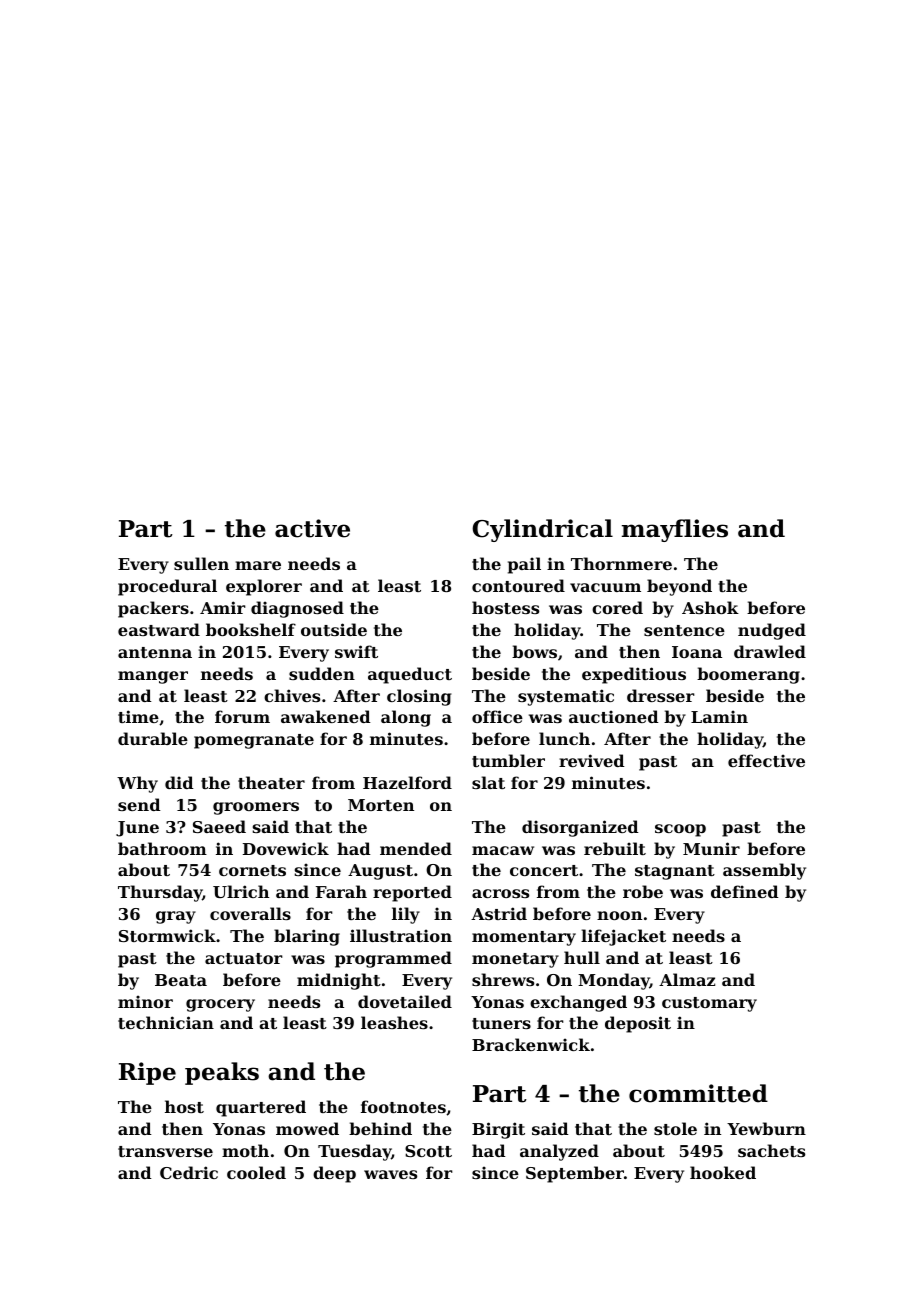 The width and height of the screenshot is (924, 1308). I want to click on transverse, so click(165, 1151).
